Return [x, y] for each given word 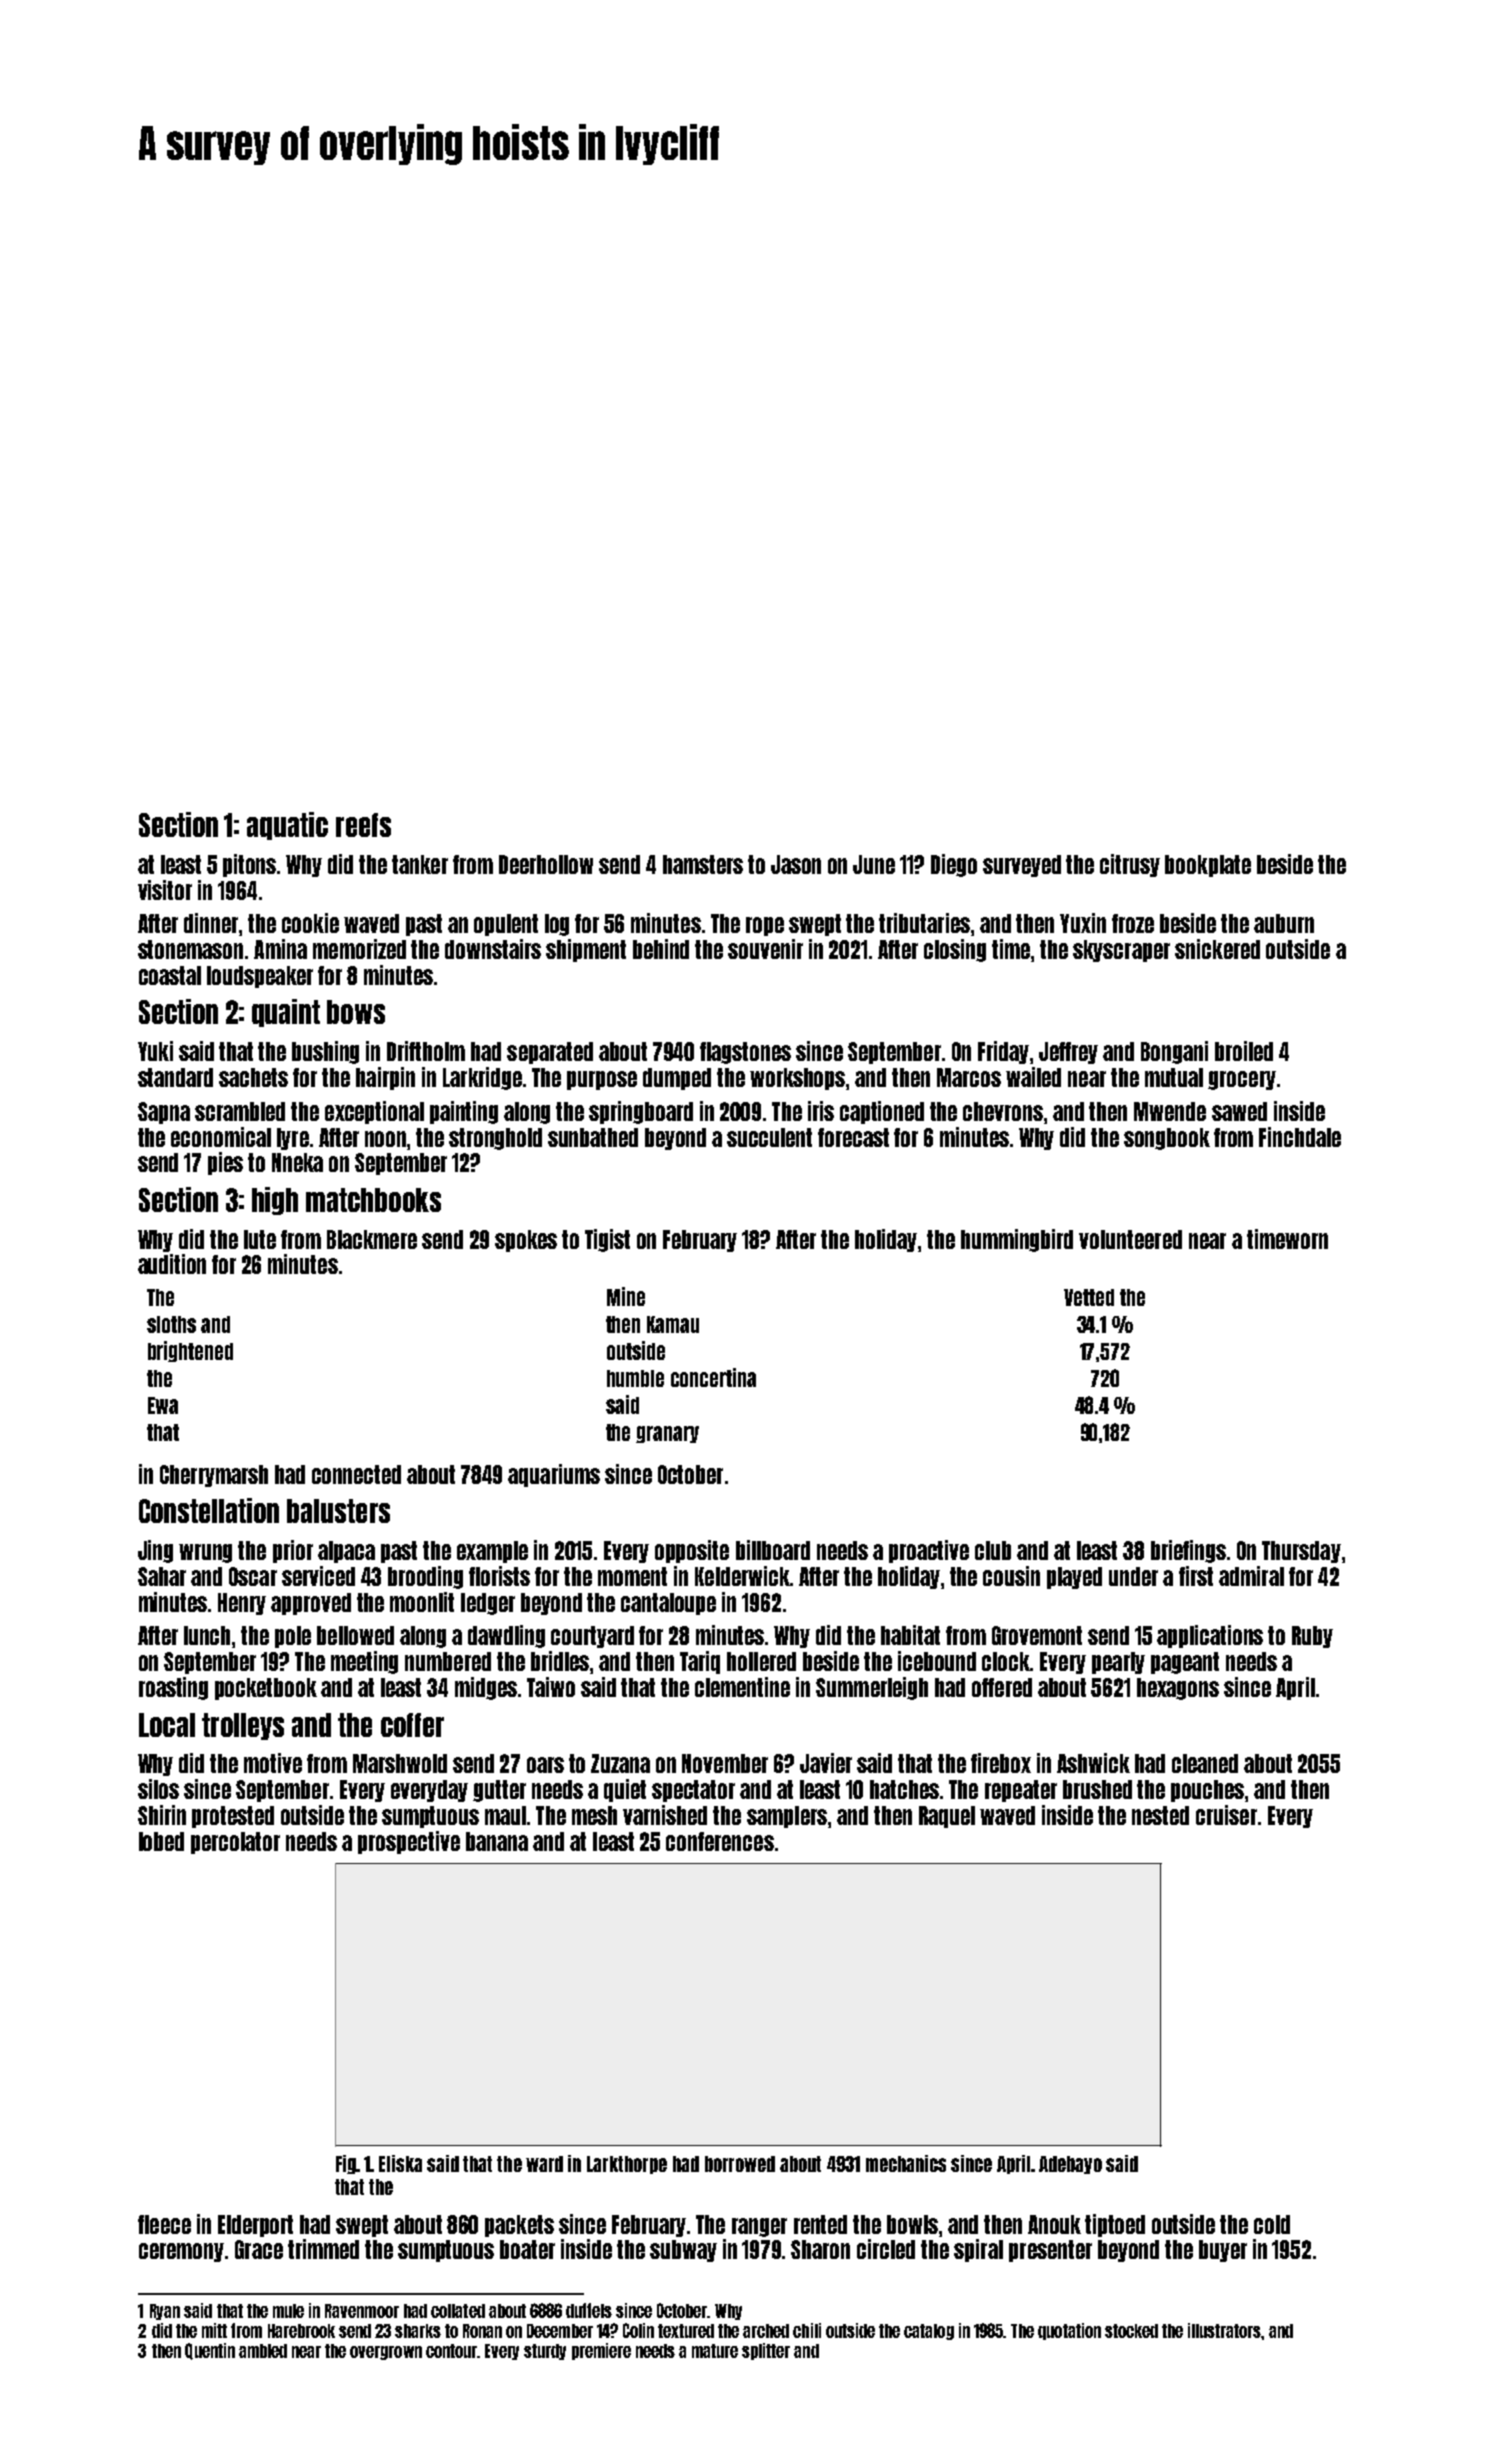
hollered [761, 1661]
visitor [165, 890]
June [874, 864]
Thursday [1301, 1552]
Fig [346, 2164]
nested [1160, 1815]
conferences [720, 1841]
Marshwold [400, 1763]
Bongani [1174, 1052]
